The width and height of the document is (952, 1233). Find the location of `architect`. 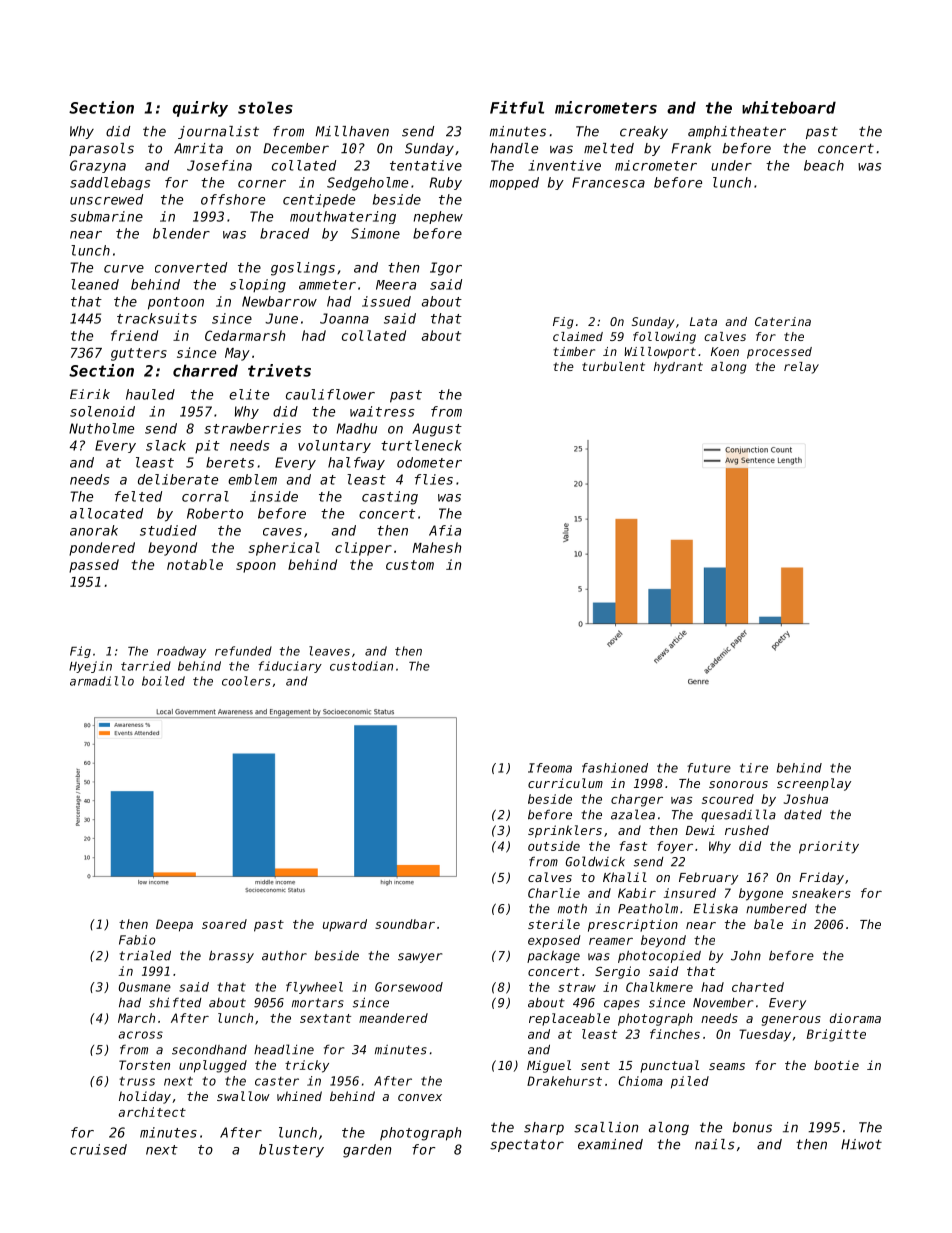

architect is located at coordinates (152, 1112).
